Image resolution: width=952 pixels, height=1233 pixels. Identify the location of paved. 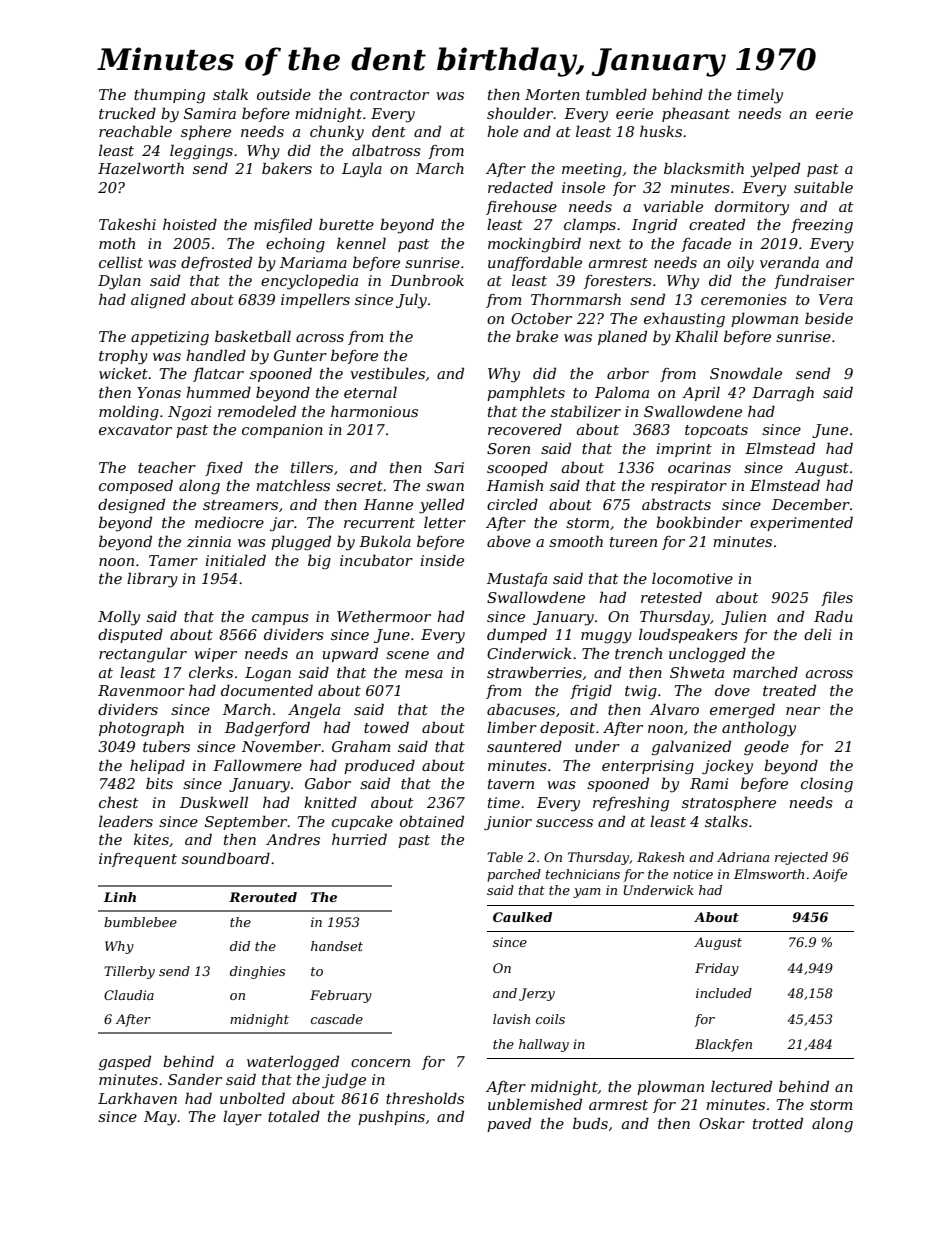
(509, 1124).
